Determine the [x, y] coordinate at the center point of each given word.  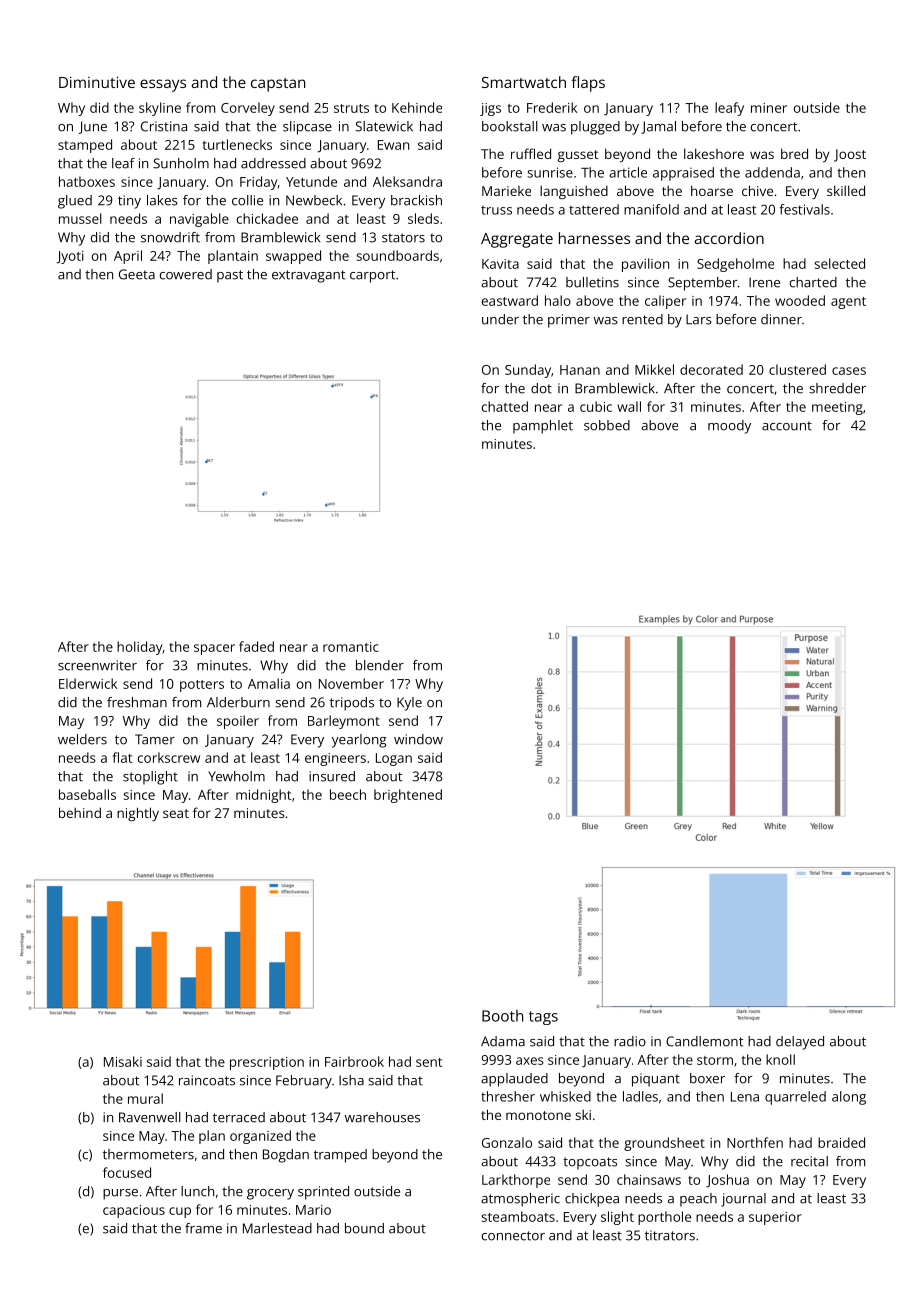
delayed [800, 1043]
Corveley [248, 109]
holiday [139, 648]
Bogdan [286, 1156]
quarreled [795, 1098]
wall [629, 406]
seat [176, 813]
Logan [394, 759]
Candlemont [704, 1041]
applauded [514, 1080]
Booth [502, 1016]
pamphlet [543, 427]
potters [202, 686]
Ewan [393, 145]
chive [757, 190]
